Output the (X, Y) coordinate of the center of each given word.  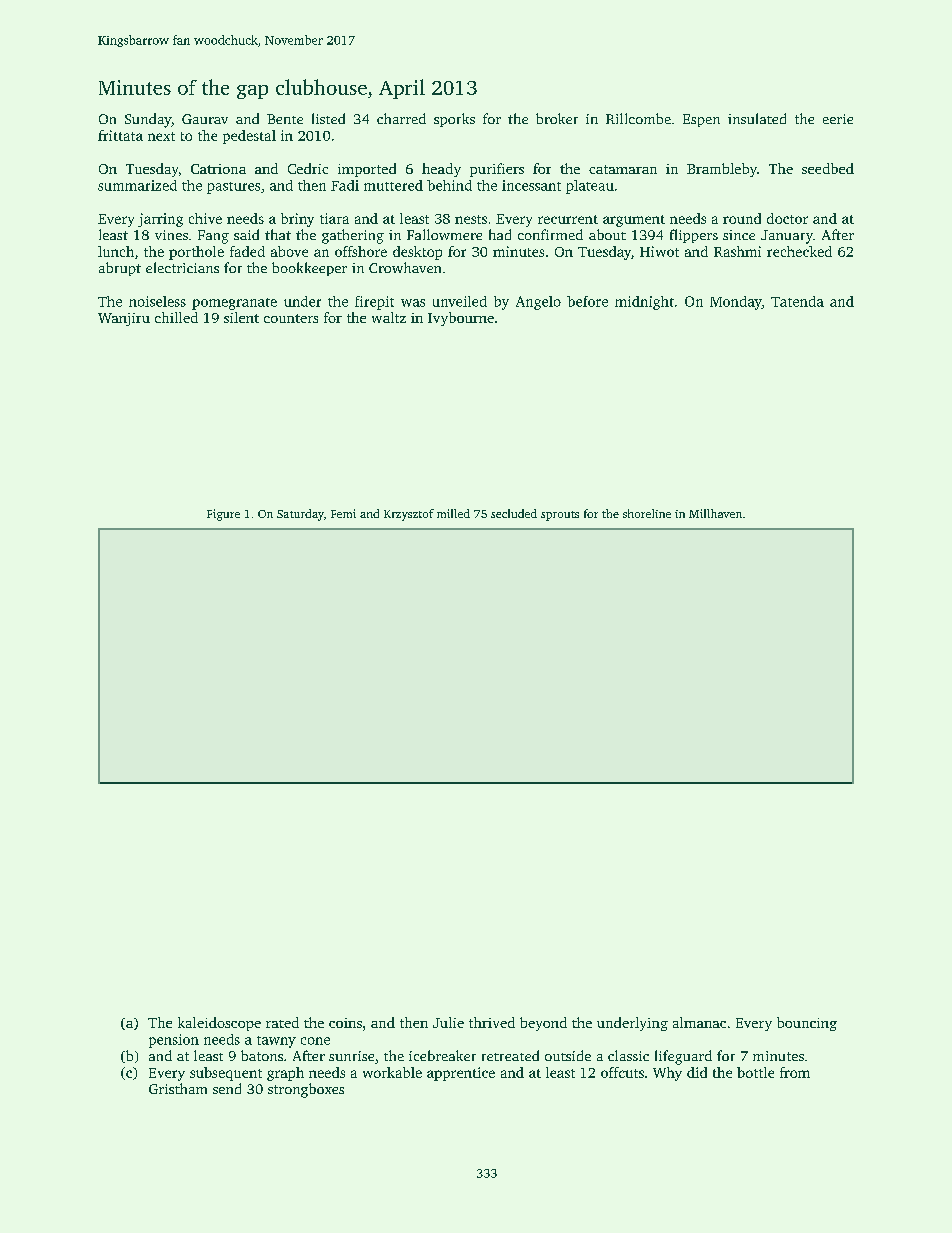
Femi (343, 513)
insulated (757, 118)
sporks (454, 120)
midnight (644, 303)
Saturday (300, 515)
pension (174, 1041)
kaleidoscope (219, 1024)
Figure (223, 515)
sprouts (560, 516)
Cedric (308, 168)
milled (453, 513)
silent (241, 317)
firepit (374, 303)
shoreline (647, 513)
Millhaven (715, 513)
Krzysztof (409, 515)
